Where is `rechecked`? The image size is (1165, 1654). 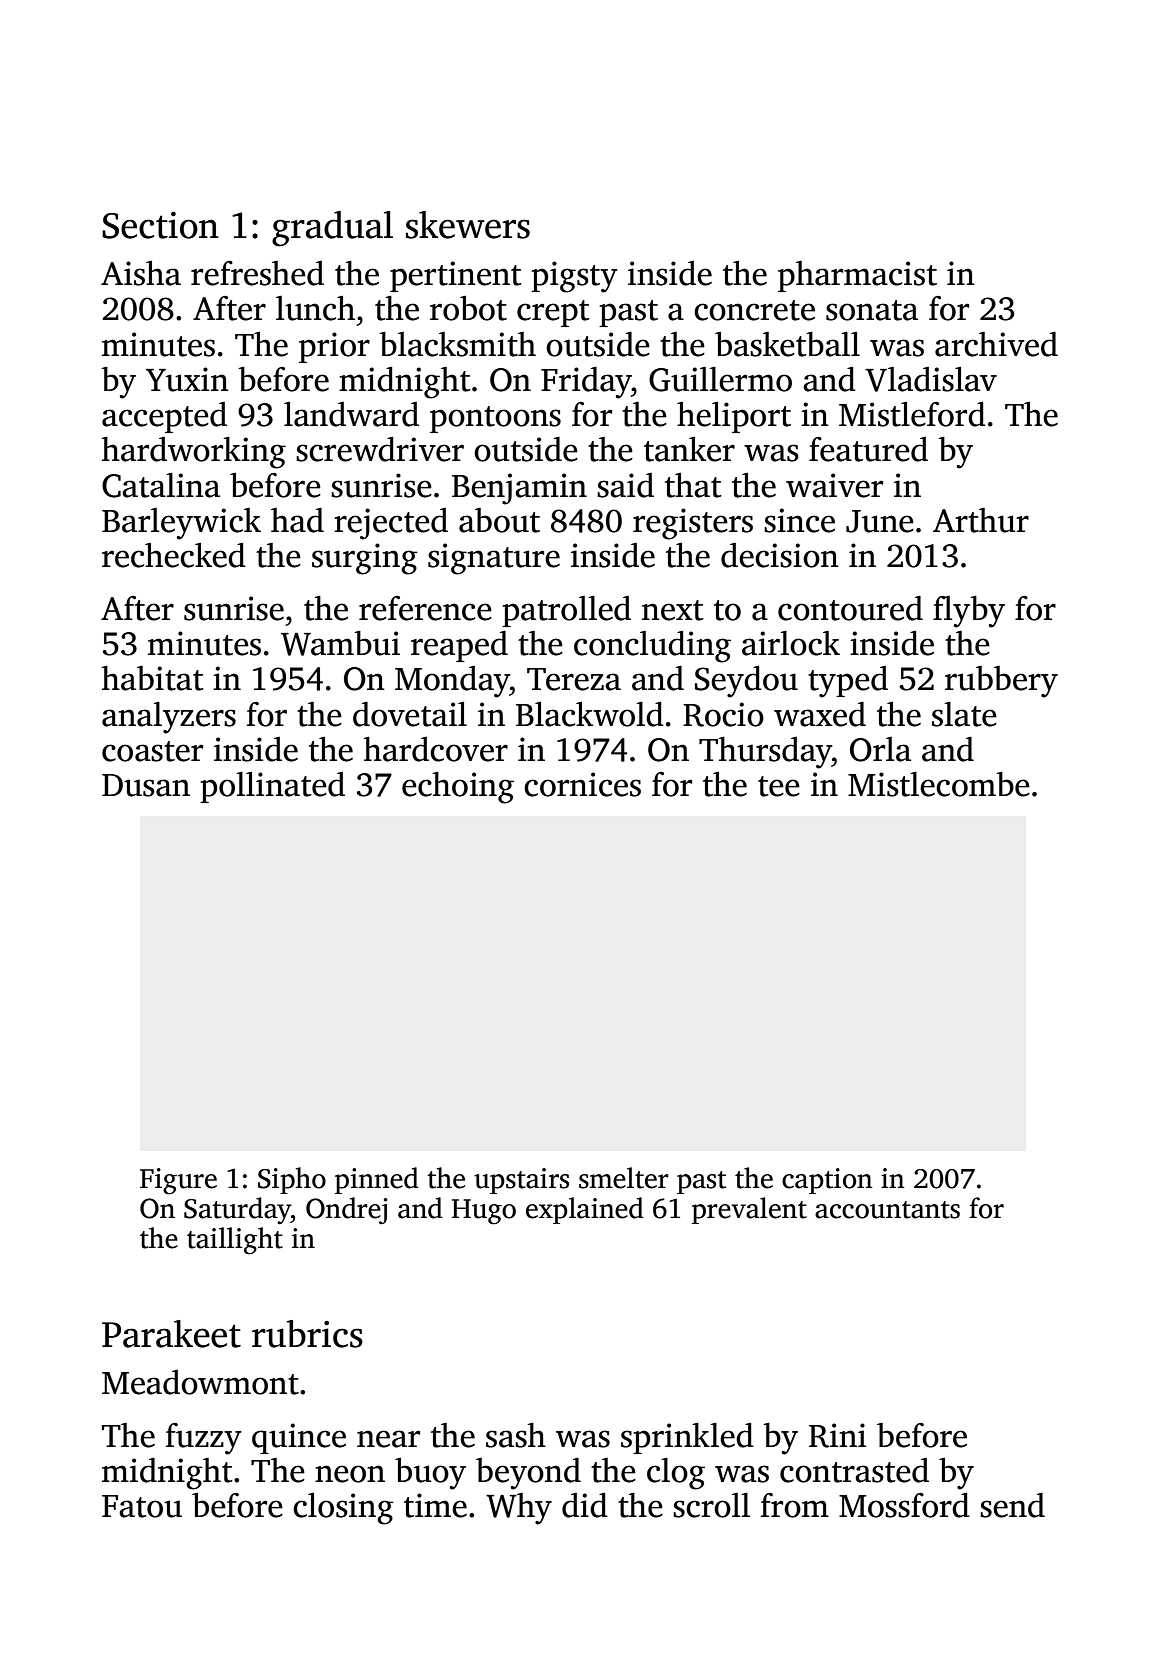
rechecked is located at coordinates (174, 555).
